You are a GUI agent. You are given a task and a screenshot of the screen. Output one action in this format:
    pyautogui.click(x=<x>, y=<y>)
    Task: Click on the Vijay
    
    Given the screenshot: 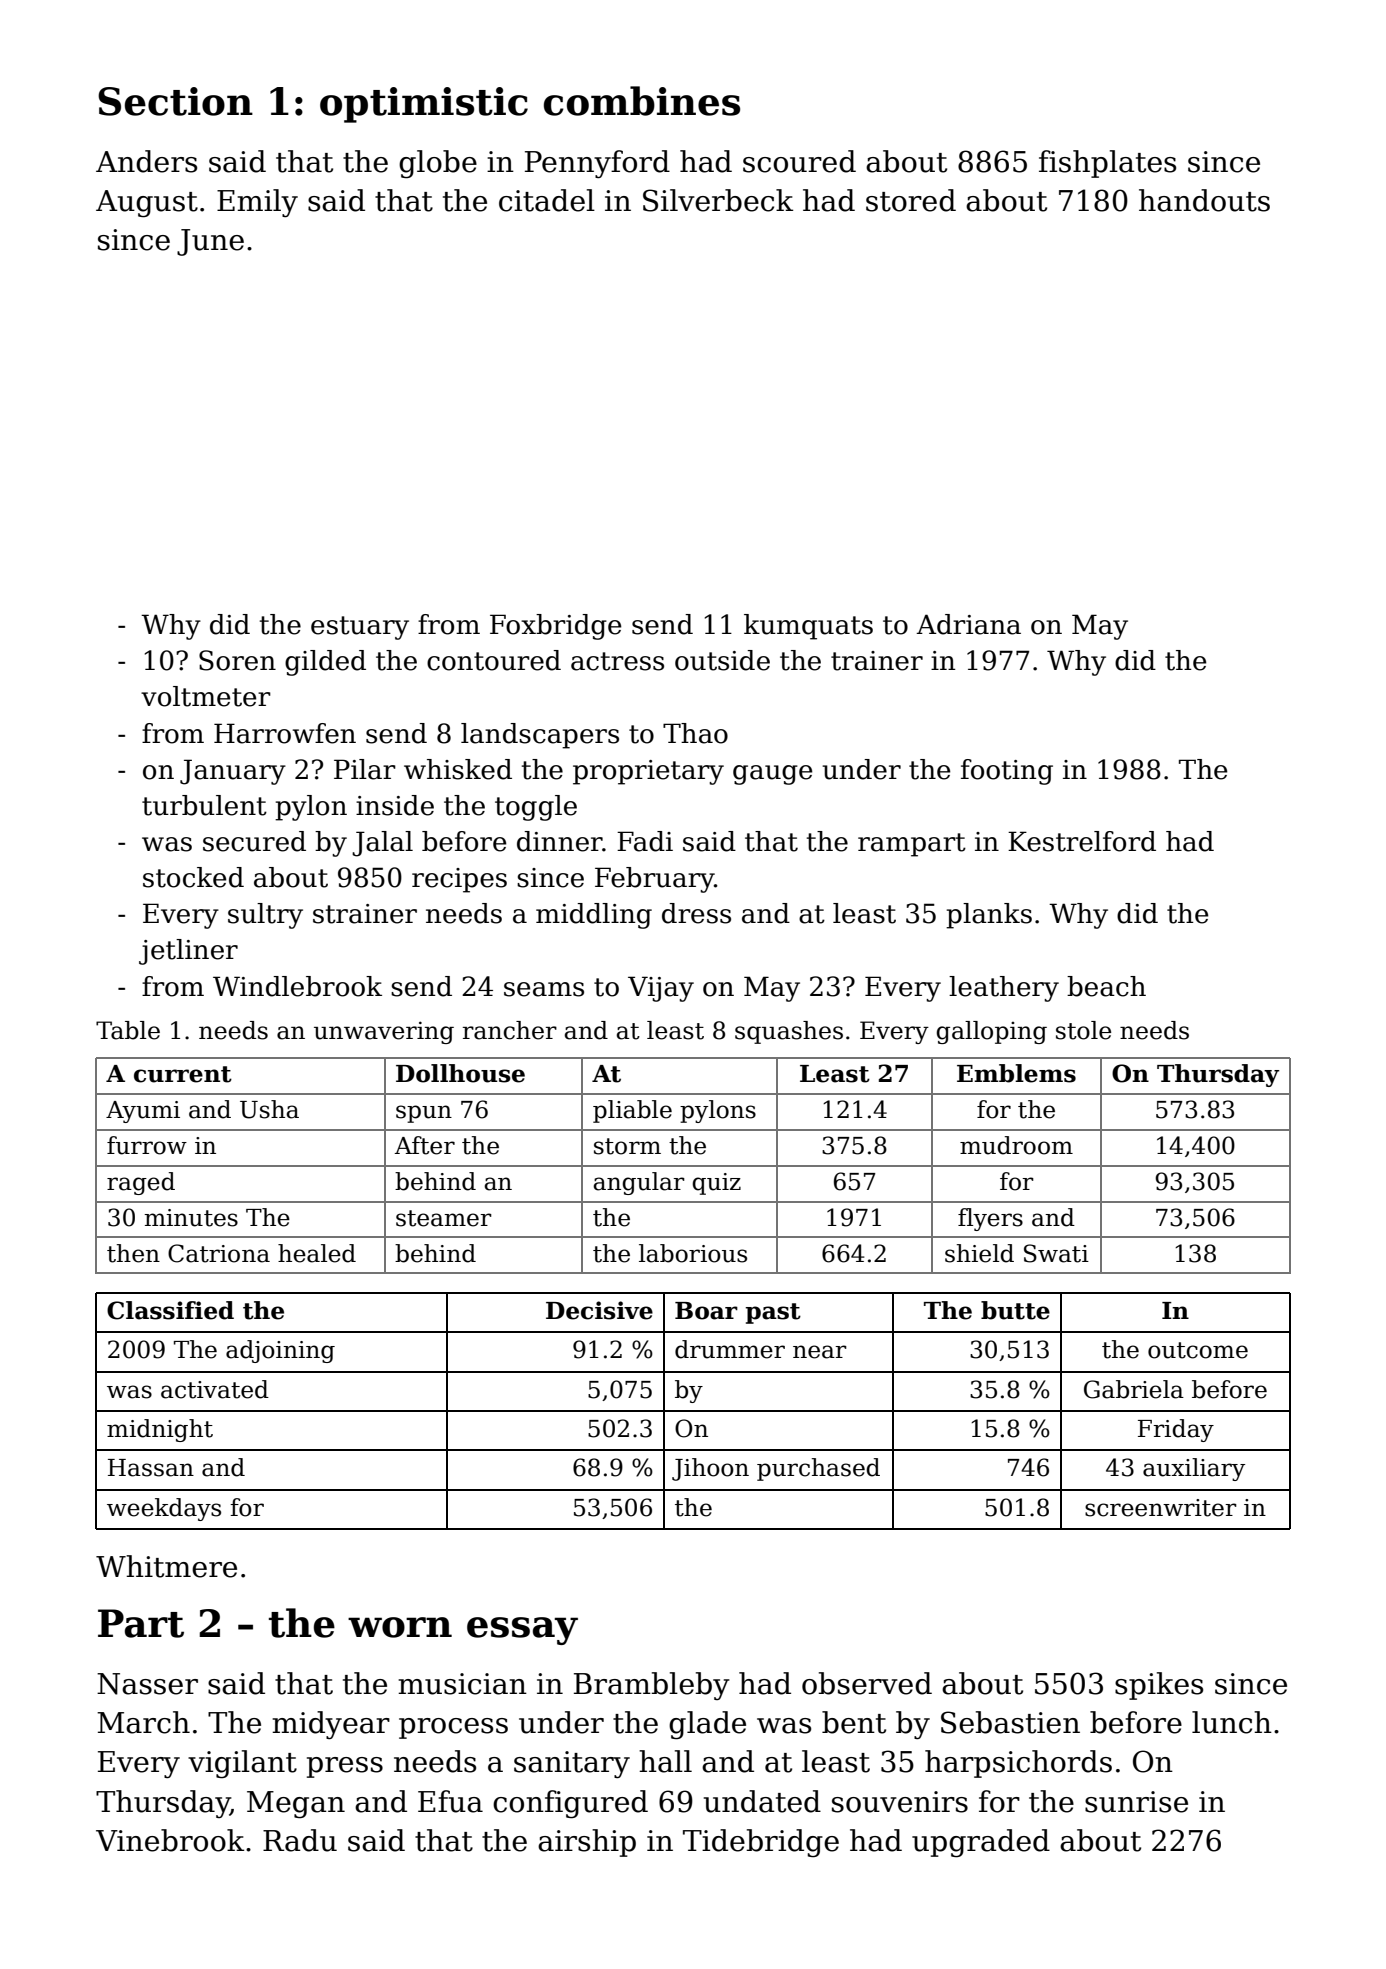 What is the action you would take?
    pyautogui.click(x=661, y=989)
